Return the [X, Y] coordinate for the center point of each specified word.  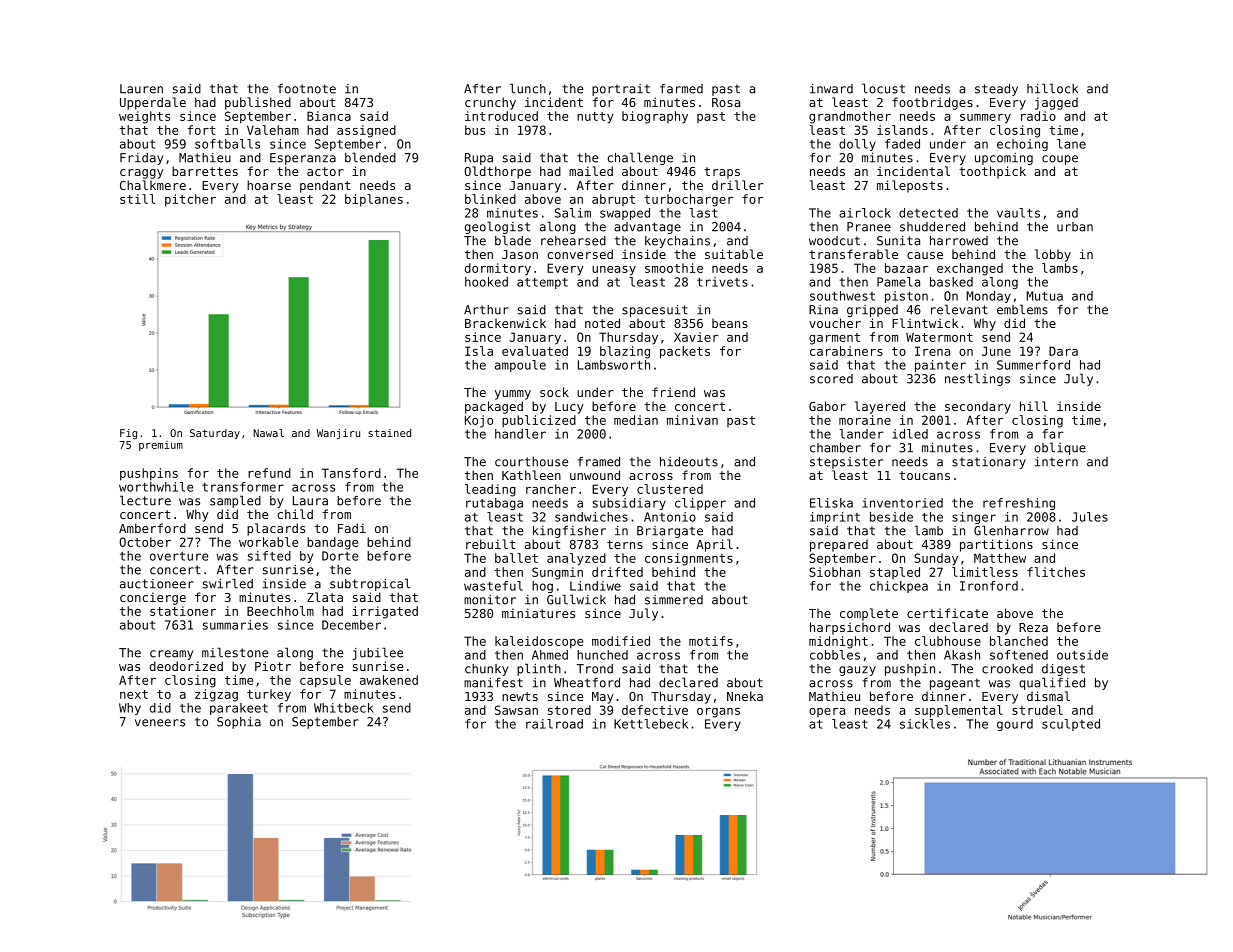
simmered [674, 600]
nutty [595, 118]
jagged [1056, 103]
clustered [670, 489]
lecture [145, 500]
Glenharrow [1011, 530]
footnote [307, 89]
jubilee [377, 653]
